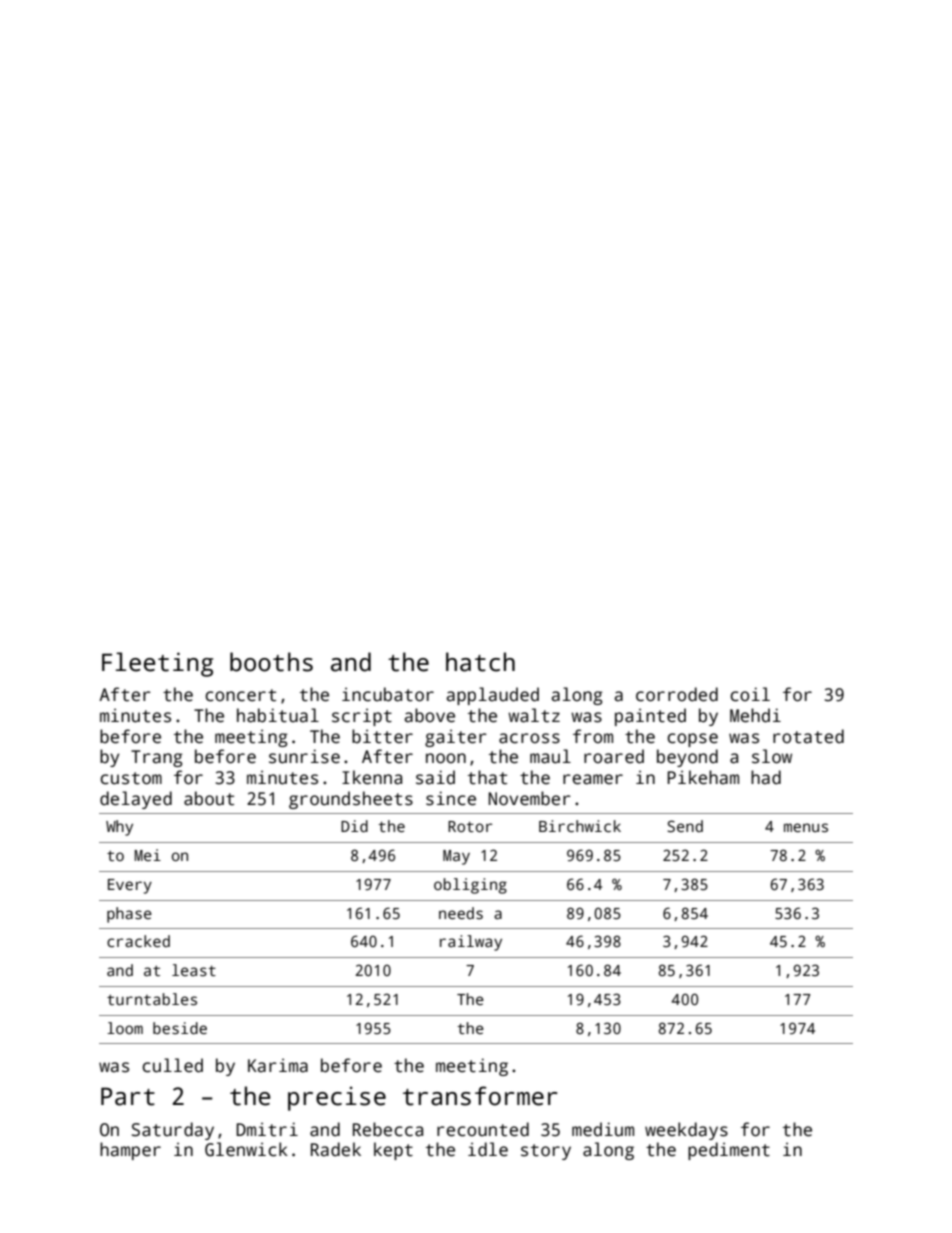  I want to click on script, so click(362, 717).
